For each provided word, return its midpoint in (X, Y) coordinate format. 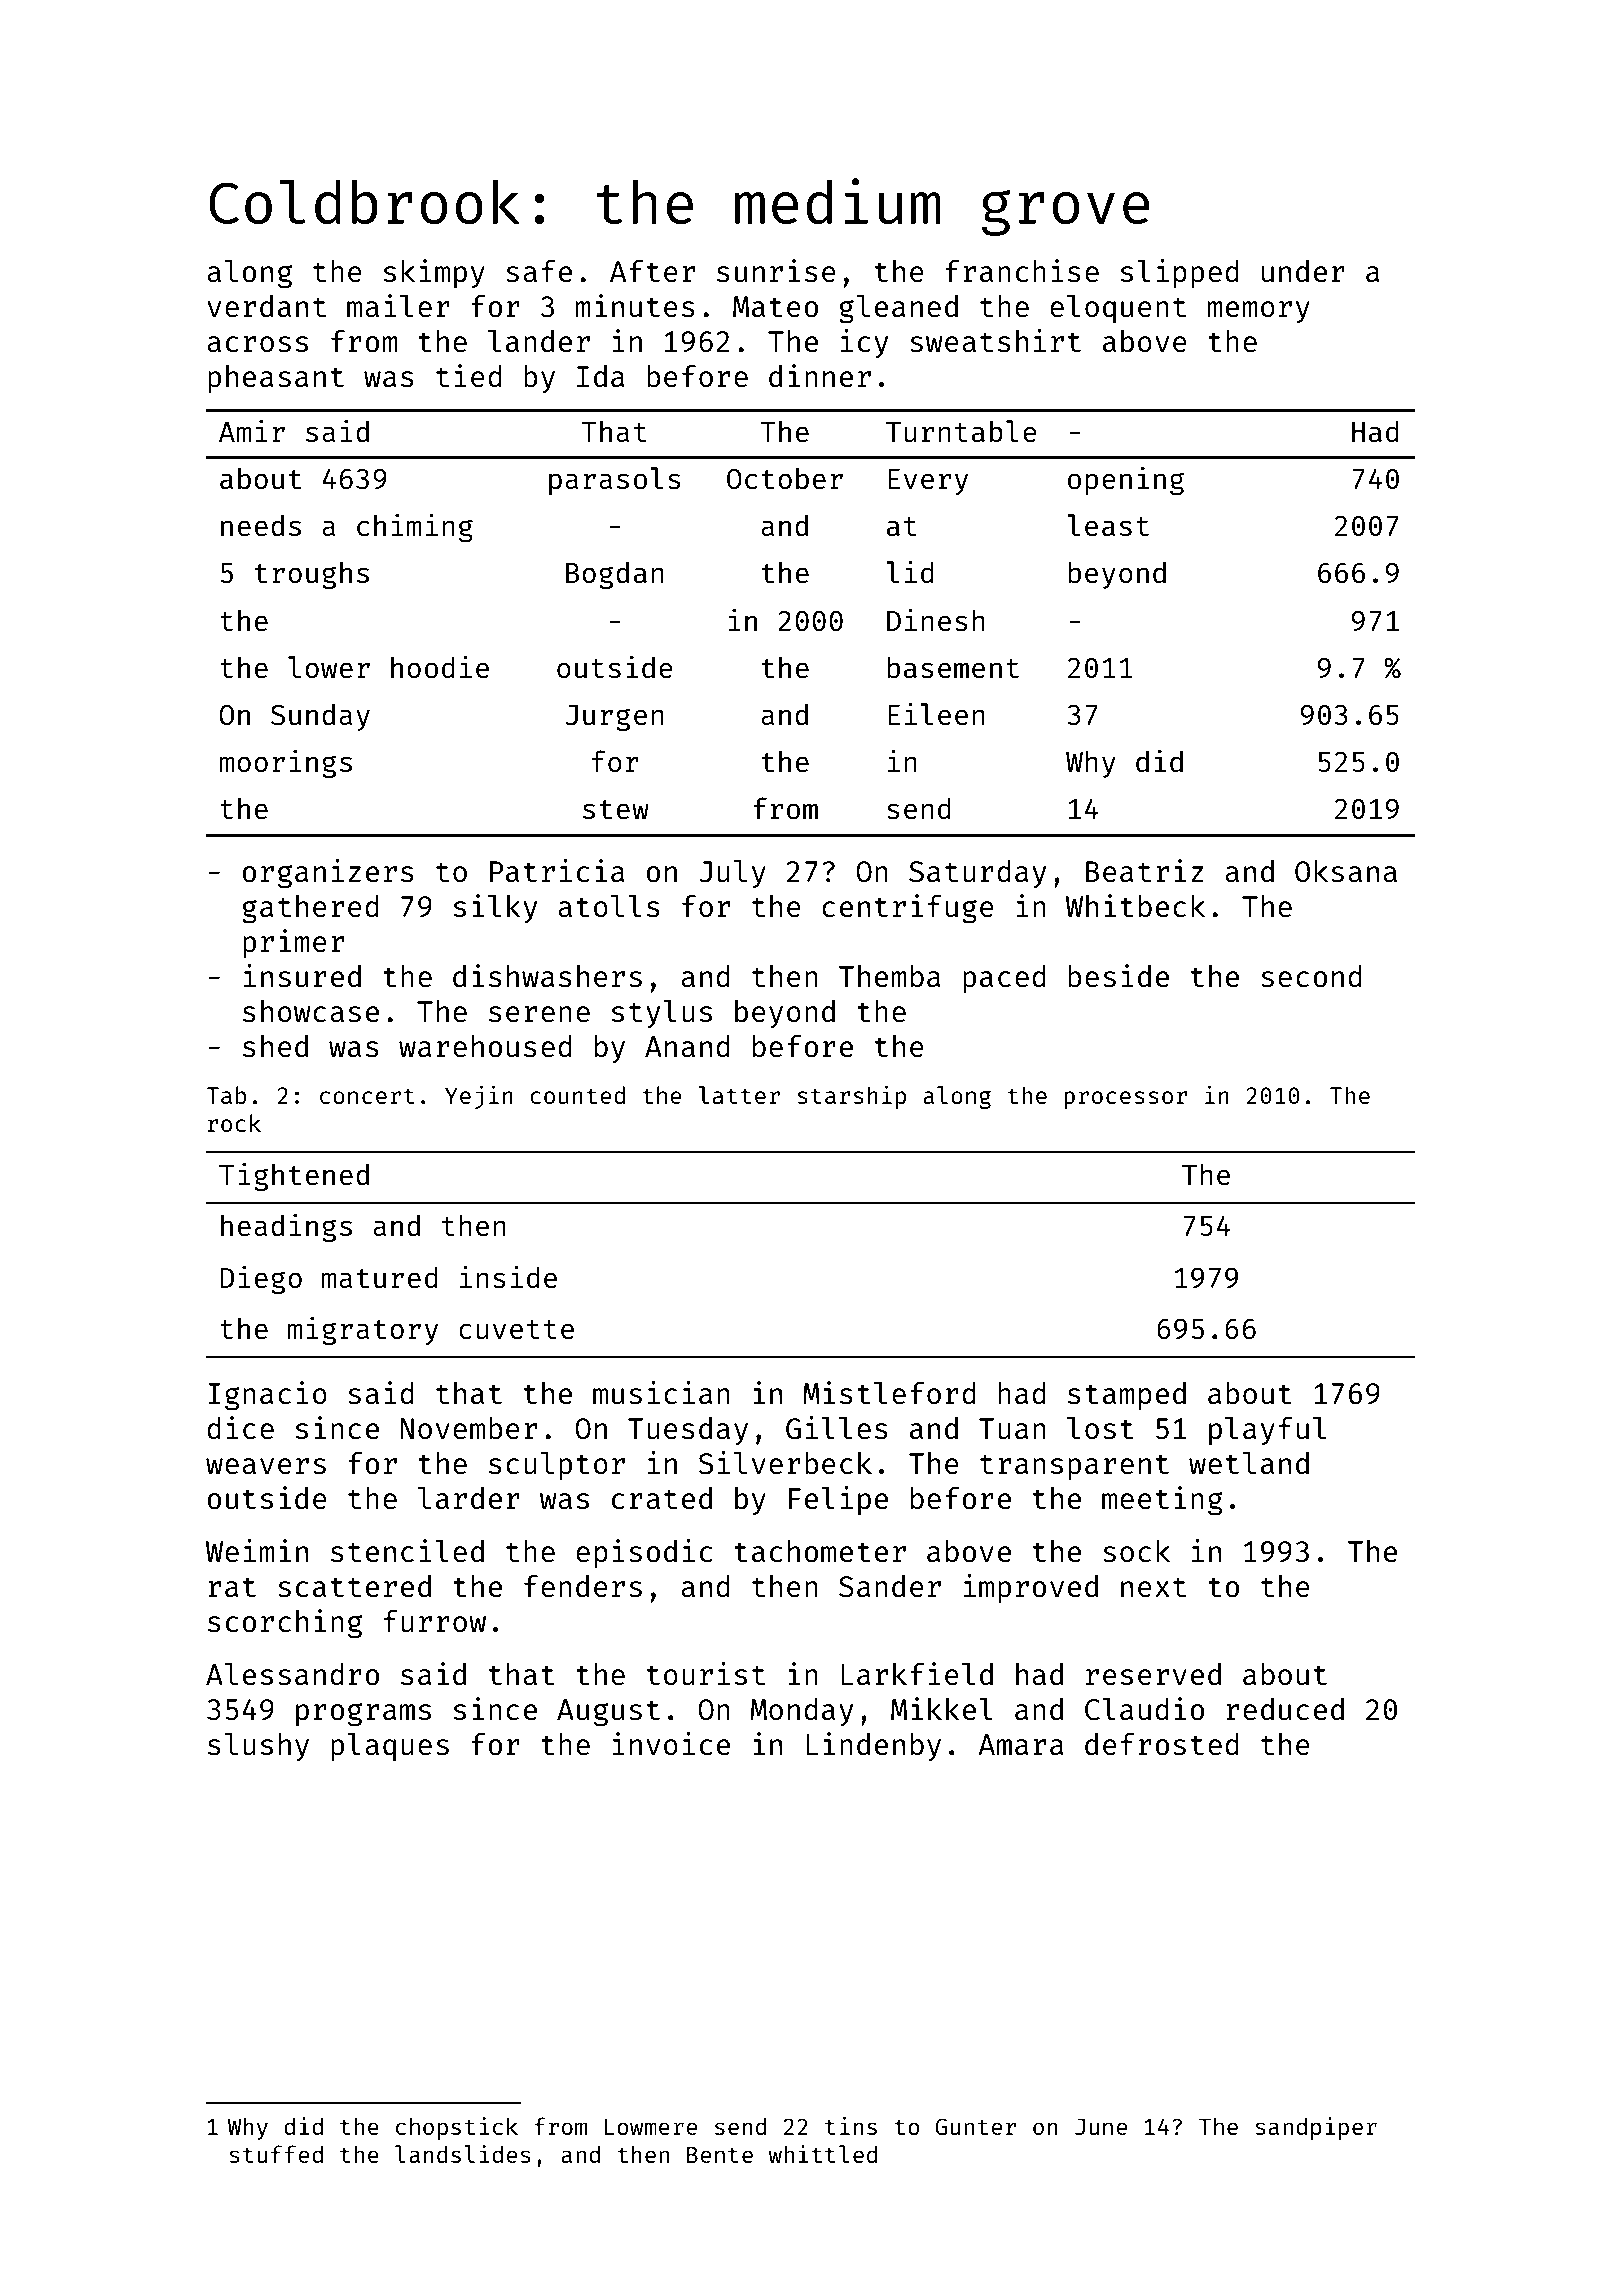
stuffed (276, 2154)
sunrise (776, 270)
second (1311, 976)
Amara (1021, 1744)
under (1303, 271)
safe (539, 271)
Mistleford (889, 1392)
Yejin (479, 1097)
